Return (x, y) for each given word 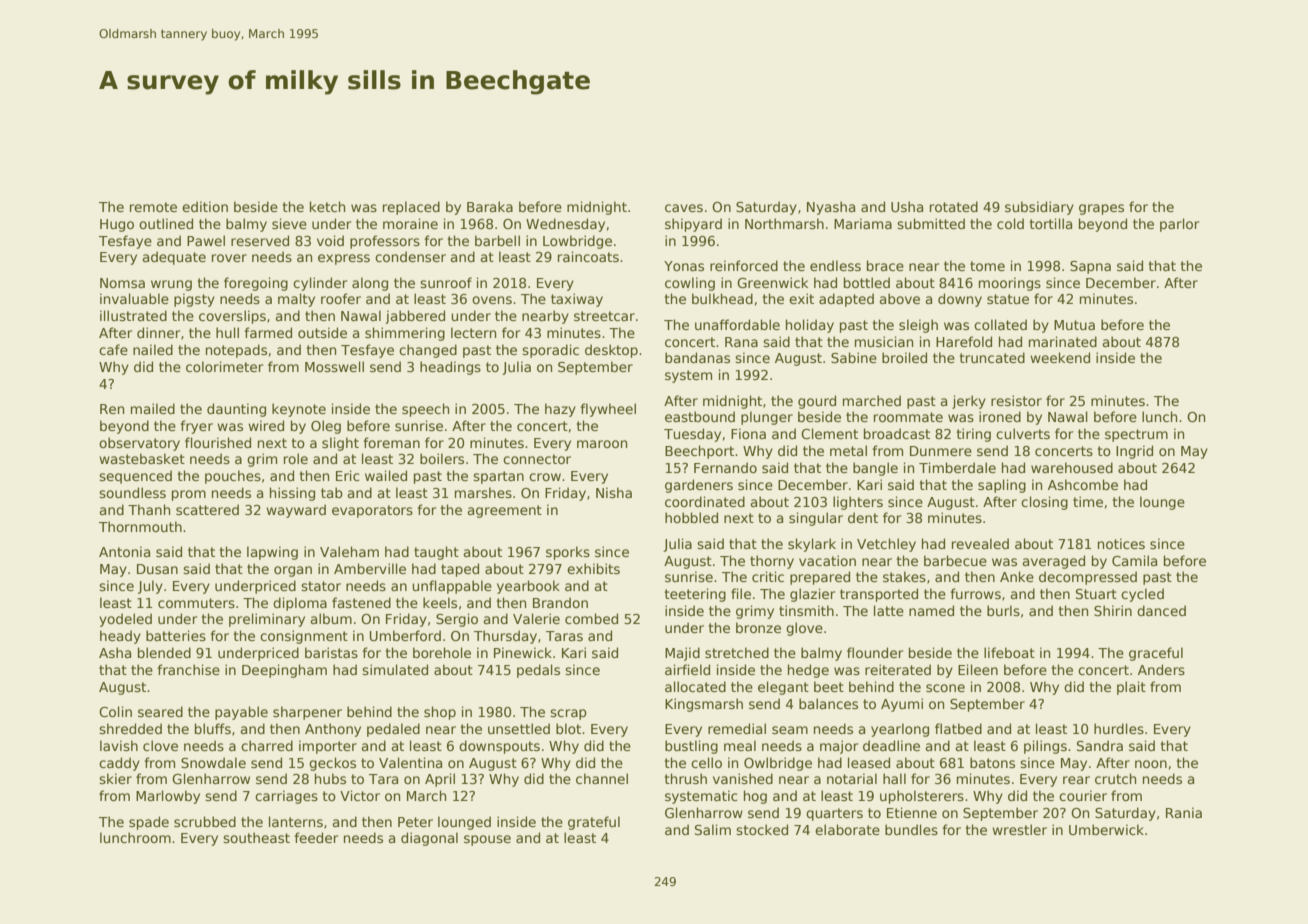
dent (863, 517)
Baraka (490, 206)
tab (332, 492)
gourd (817, 402)
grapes (1101, 209)
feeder (316, 837)
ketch (327, 206)
